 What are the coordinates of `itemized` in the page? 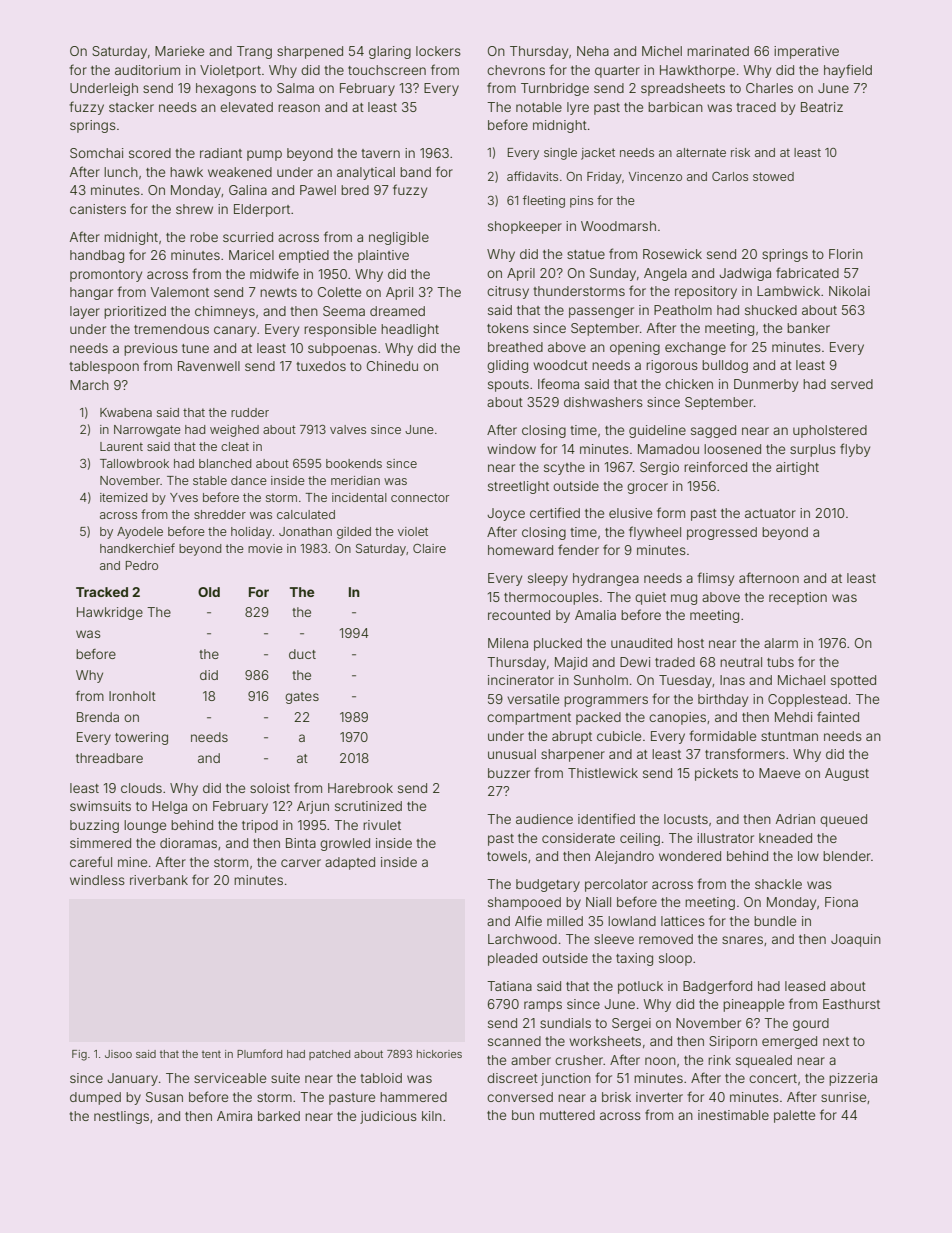 It's located at (123, 497).
